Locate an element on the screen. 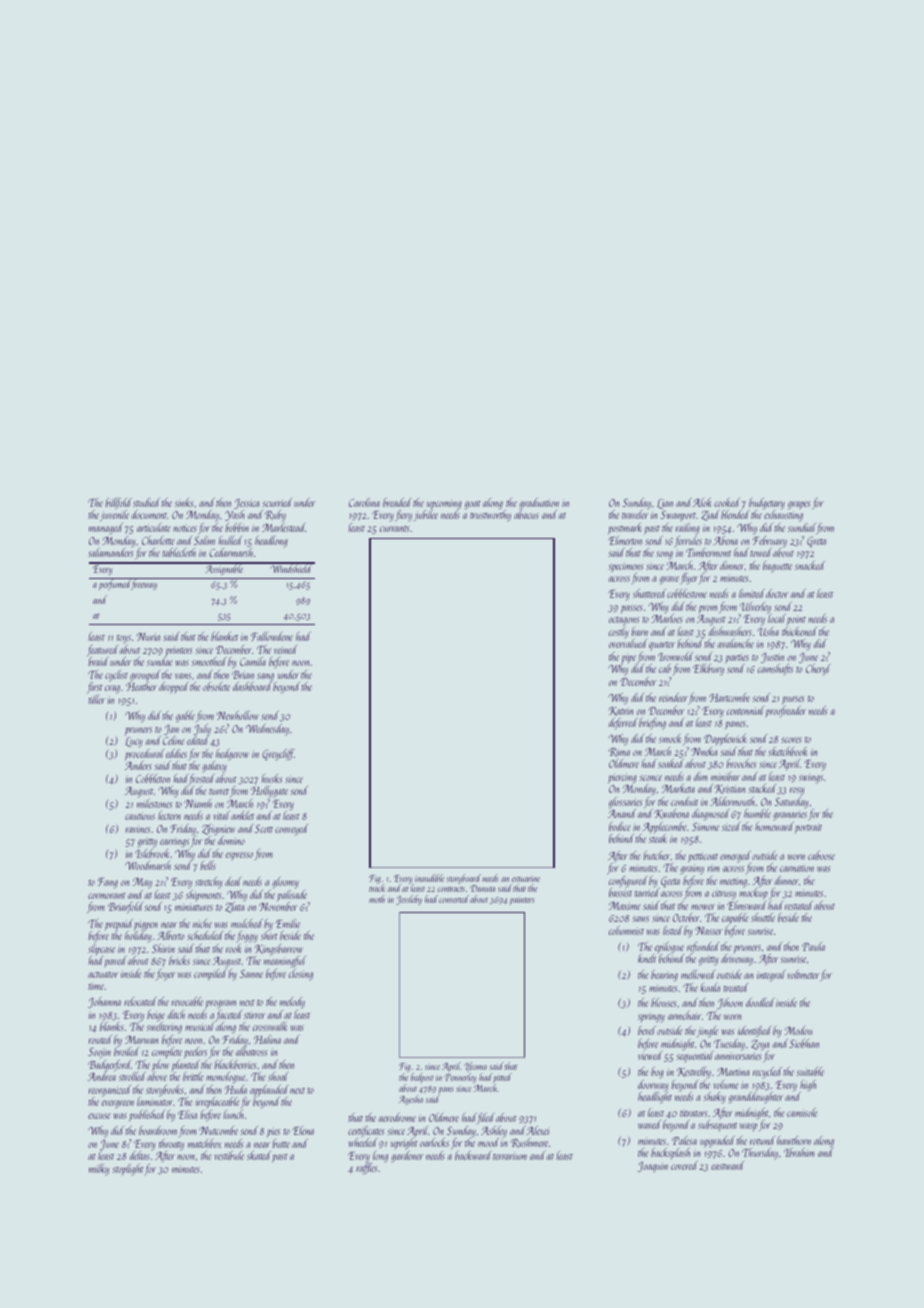 The width and height of the screenshot is (924, 1308). inaudible is located at coordinates (429, 878).
